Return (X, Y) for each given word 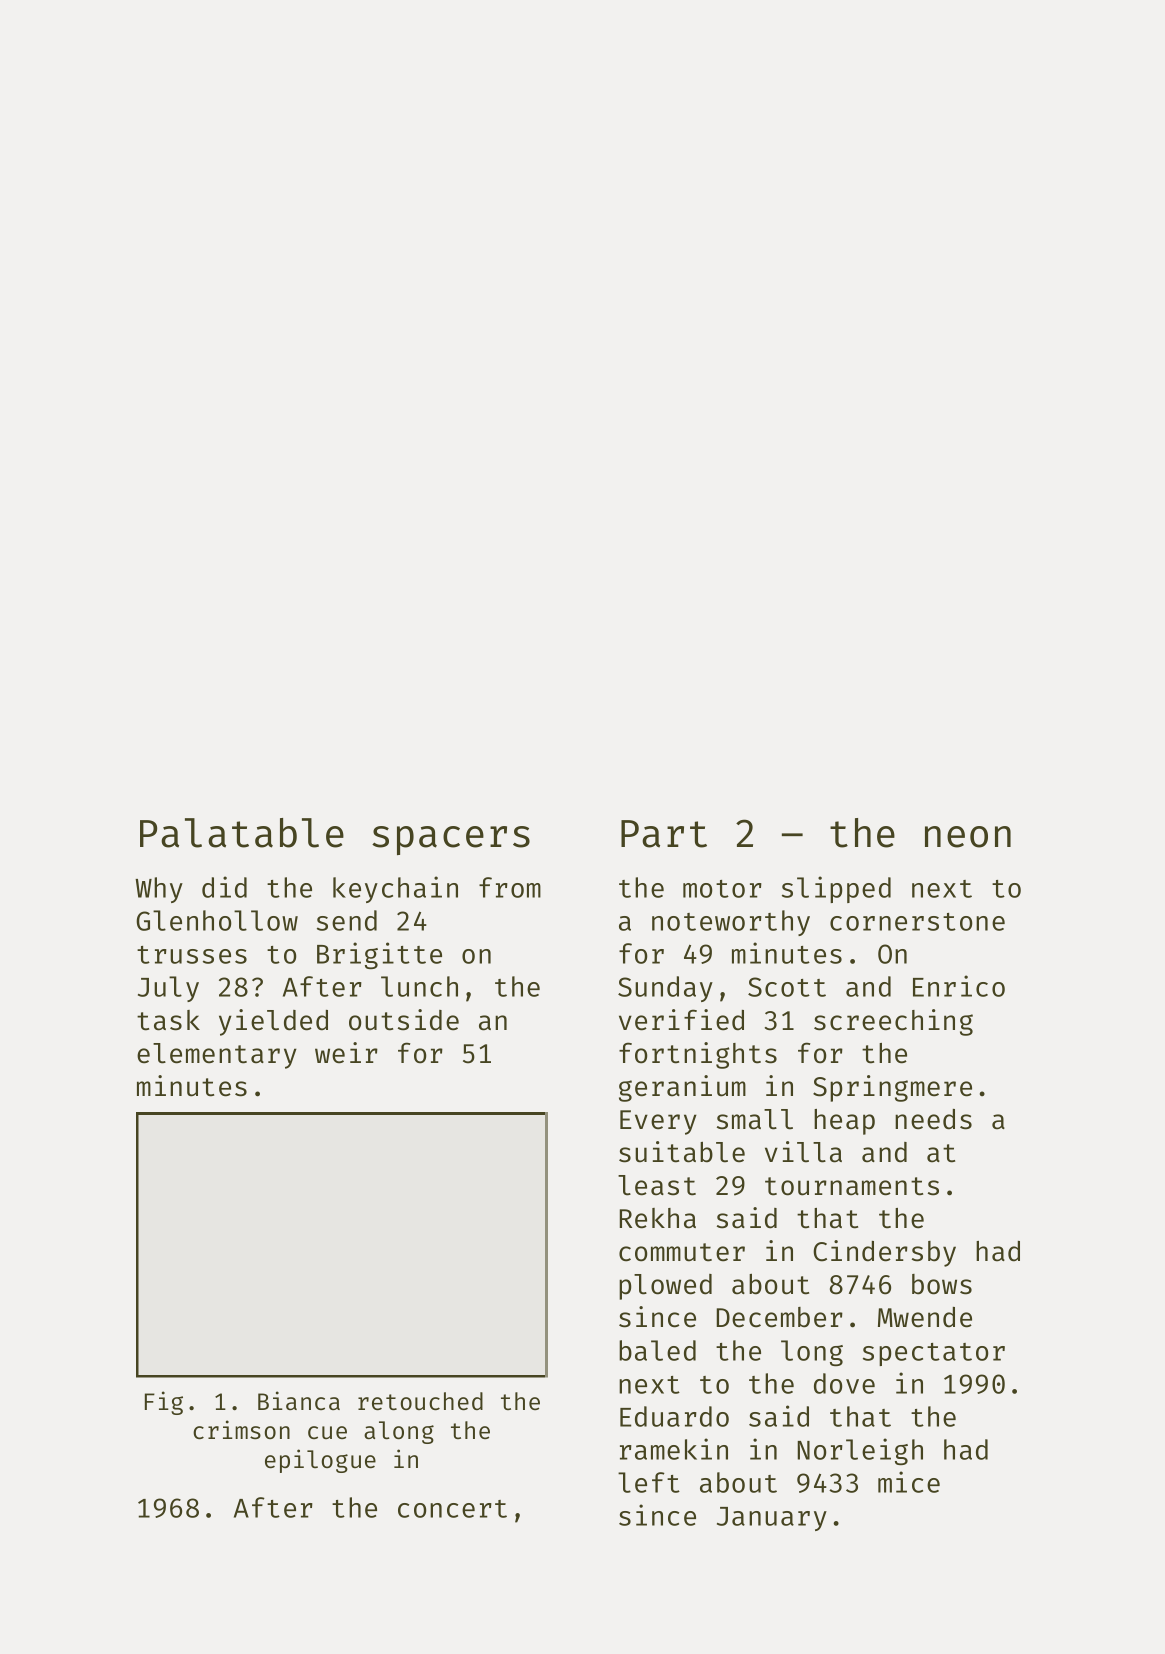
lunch (419, 986)
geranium (682, 1088)
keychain (395, 889)
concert (452, 1509)
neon (968, 837)
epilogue (320, 1461)
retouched (420, 1401)
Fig (164, 1403)
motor (722, 889)
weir (346, 1053)
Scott (787, 987)
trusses (192, 955)
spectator (934, 1354)
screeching (893, 1022)
